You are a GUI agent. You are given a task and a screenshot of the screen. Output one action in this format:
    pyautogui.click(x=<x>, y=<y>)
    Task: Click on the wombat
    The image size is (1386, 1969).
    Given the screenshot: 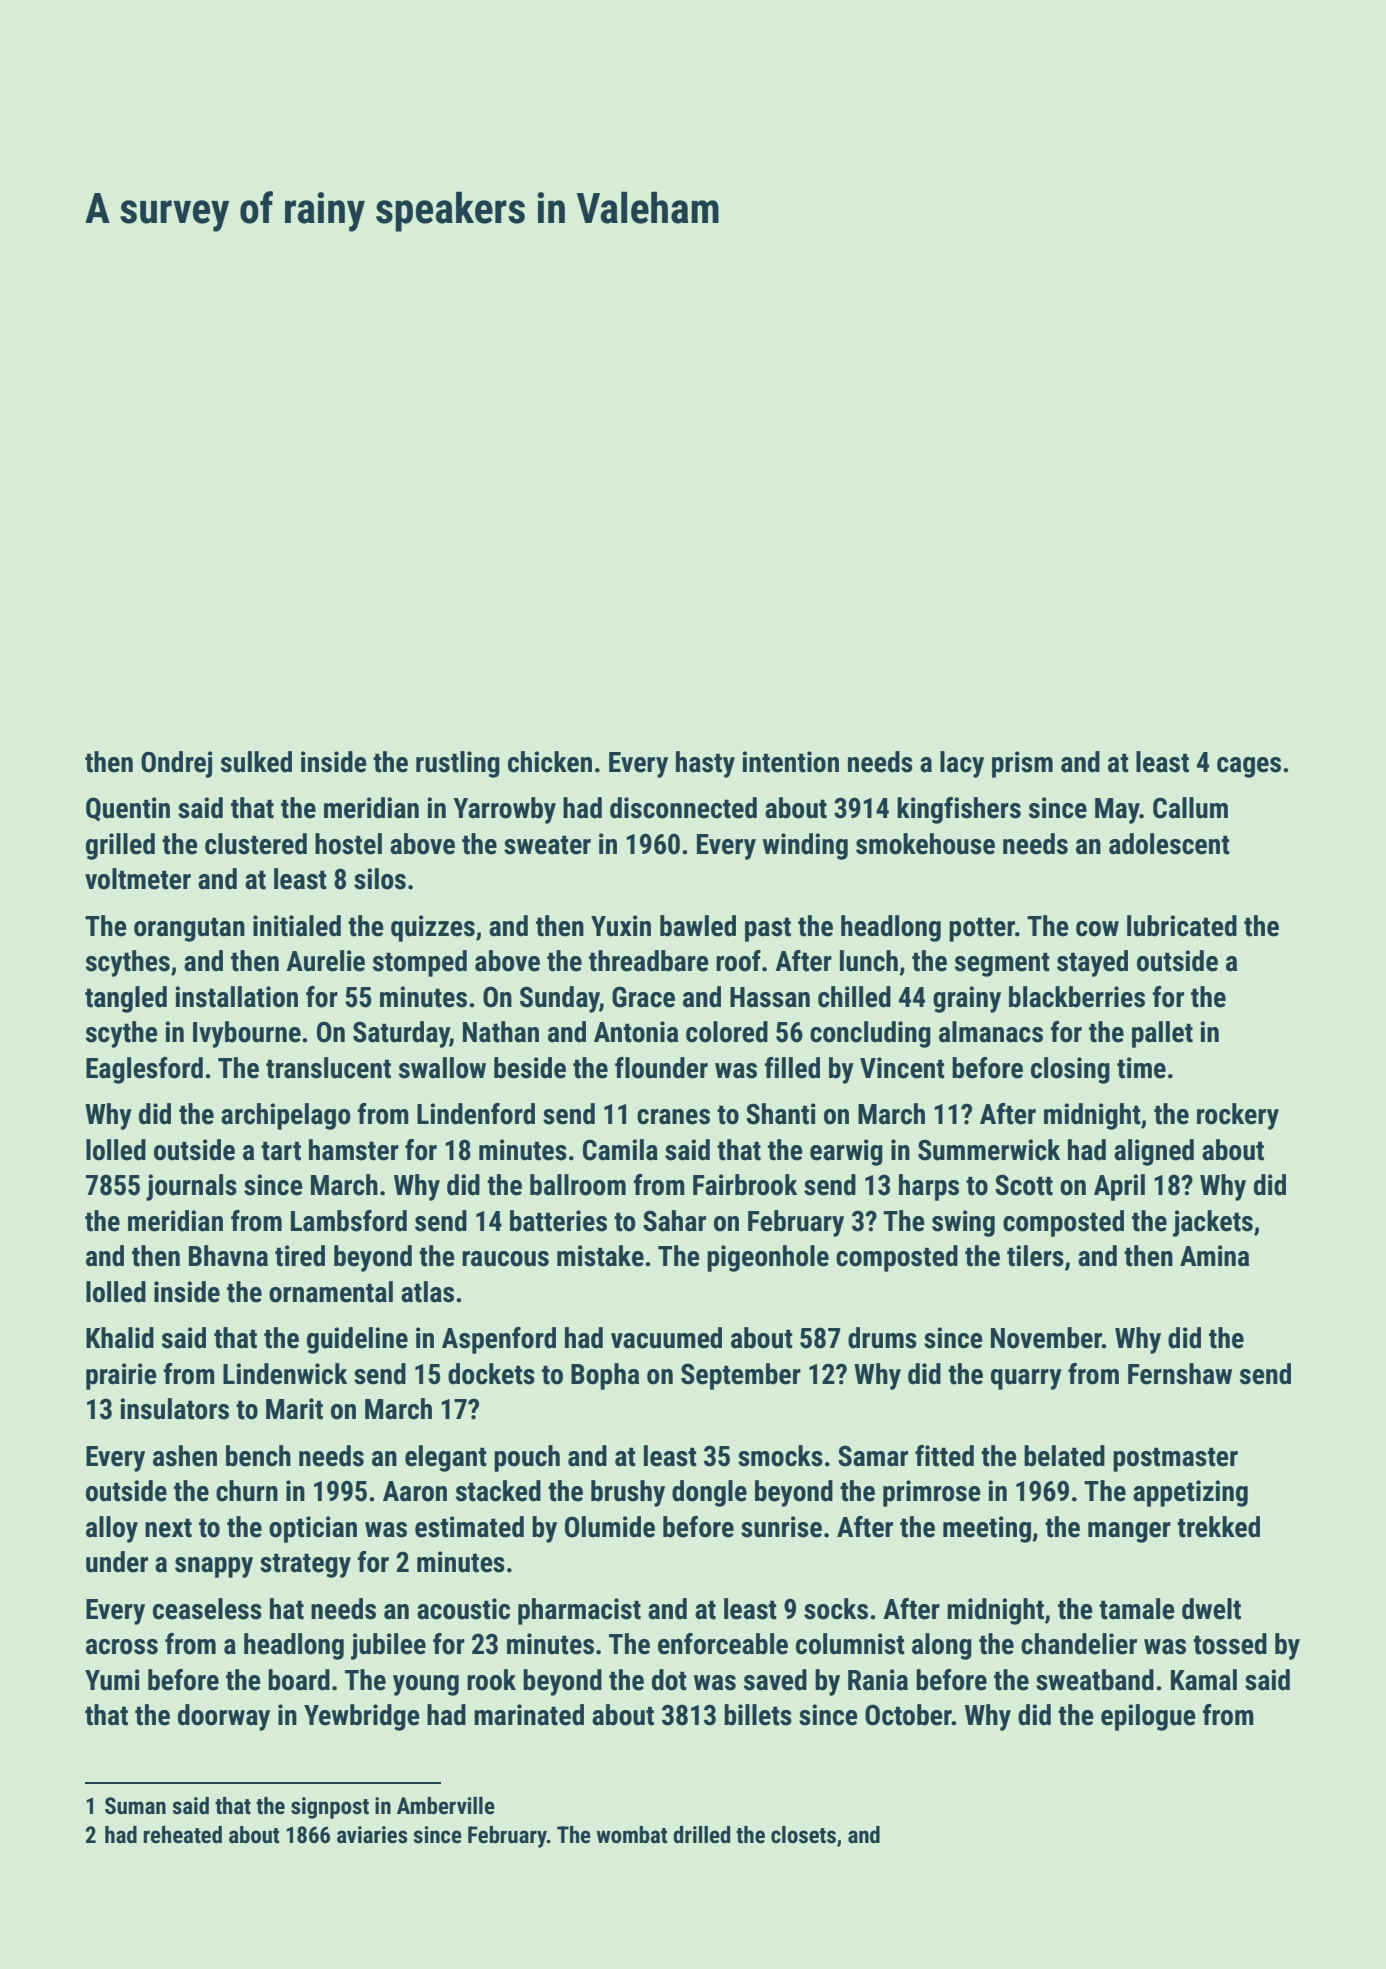 What is the action you would take?
    pyautogui.click(x=631, y=1835)
